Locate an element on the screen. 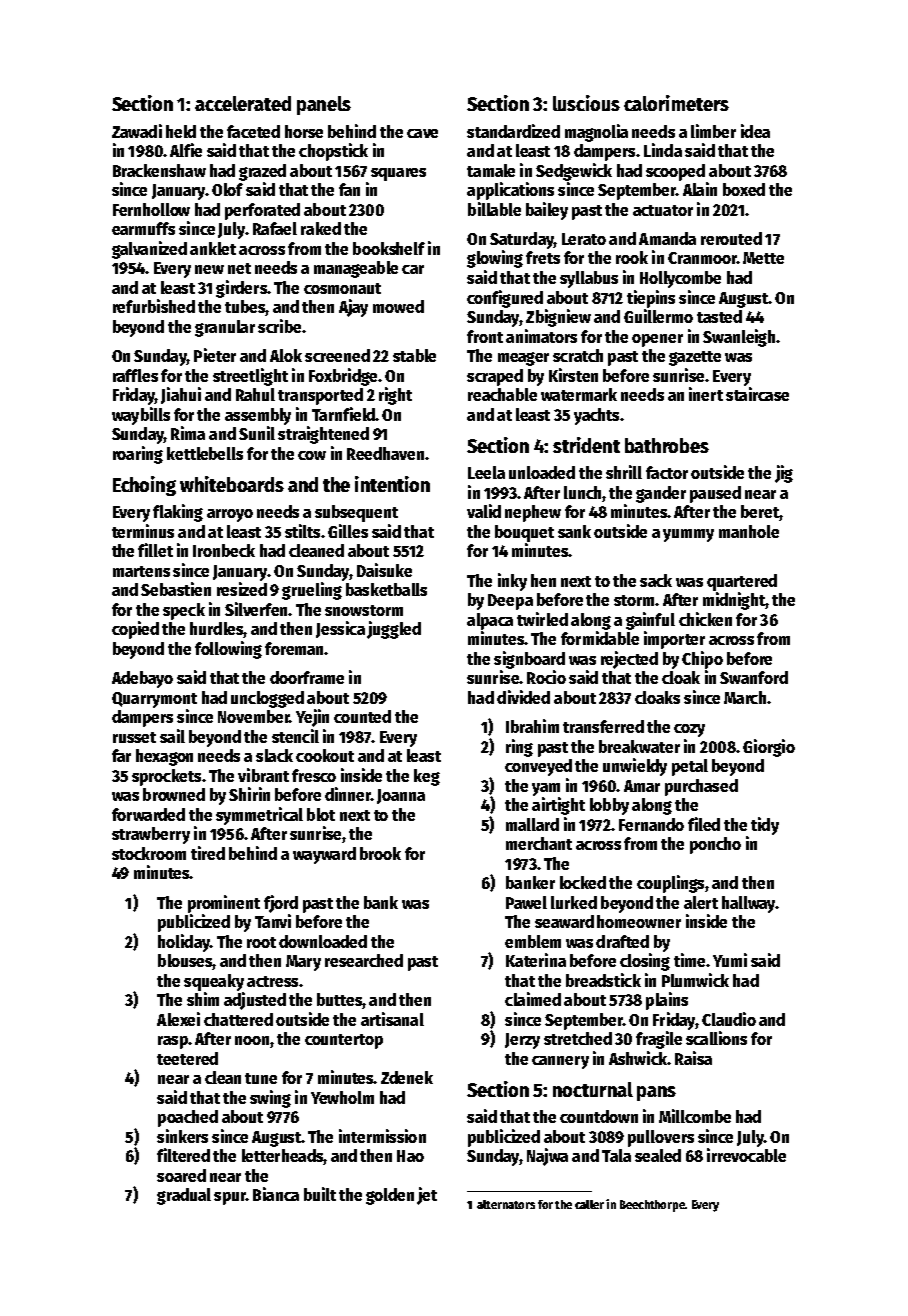  gradual is located at coordinates (184, 1196).
